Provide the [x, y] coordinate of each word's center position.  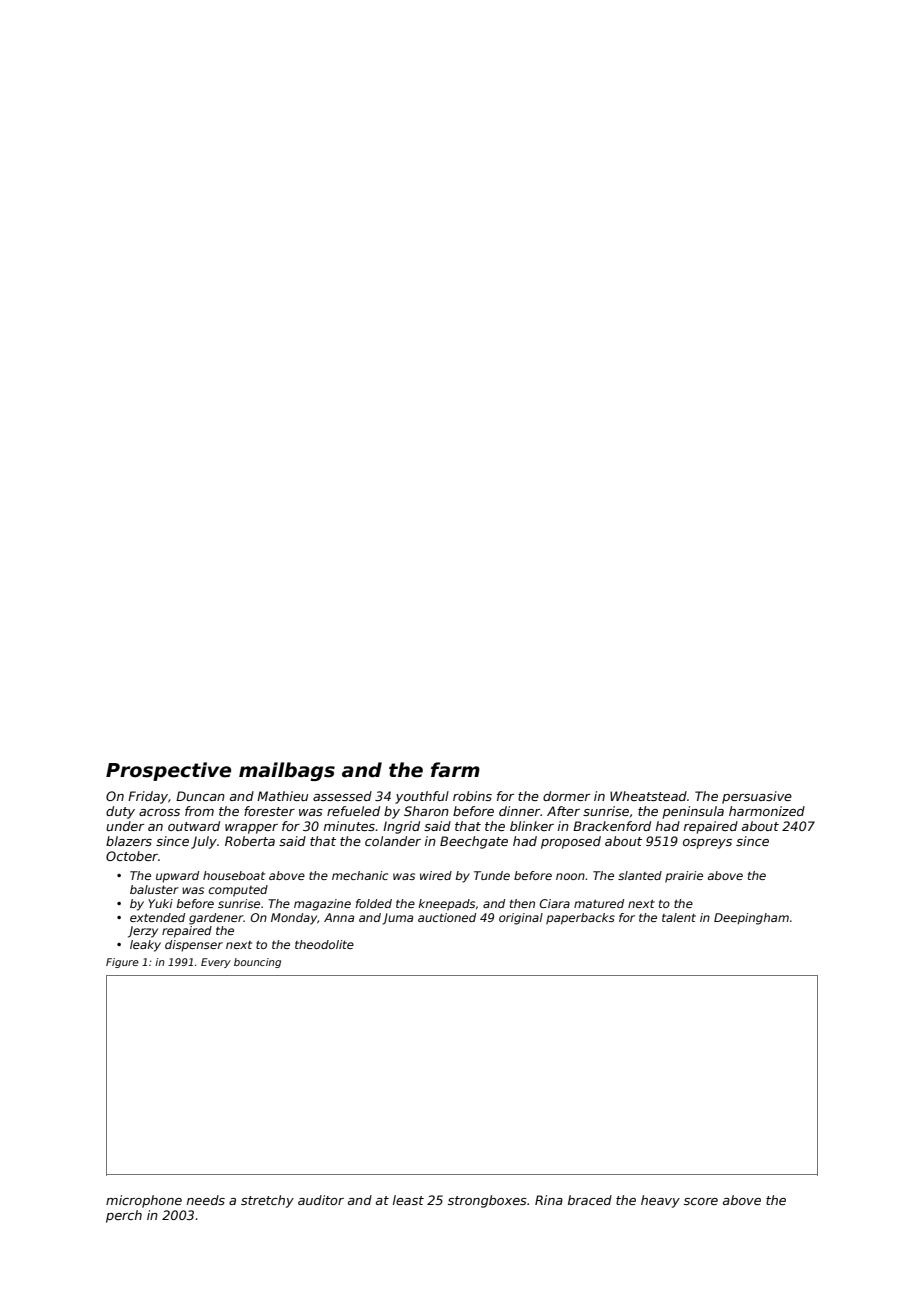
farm [455, 770]
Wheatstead [648, 796]
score [701, 1201]
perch [124, 1216]
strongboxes [487, 1201]
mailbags [287, 771]
